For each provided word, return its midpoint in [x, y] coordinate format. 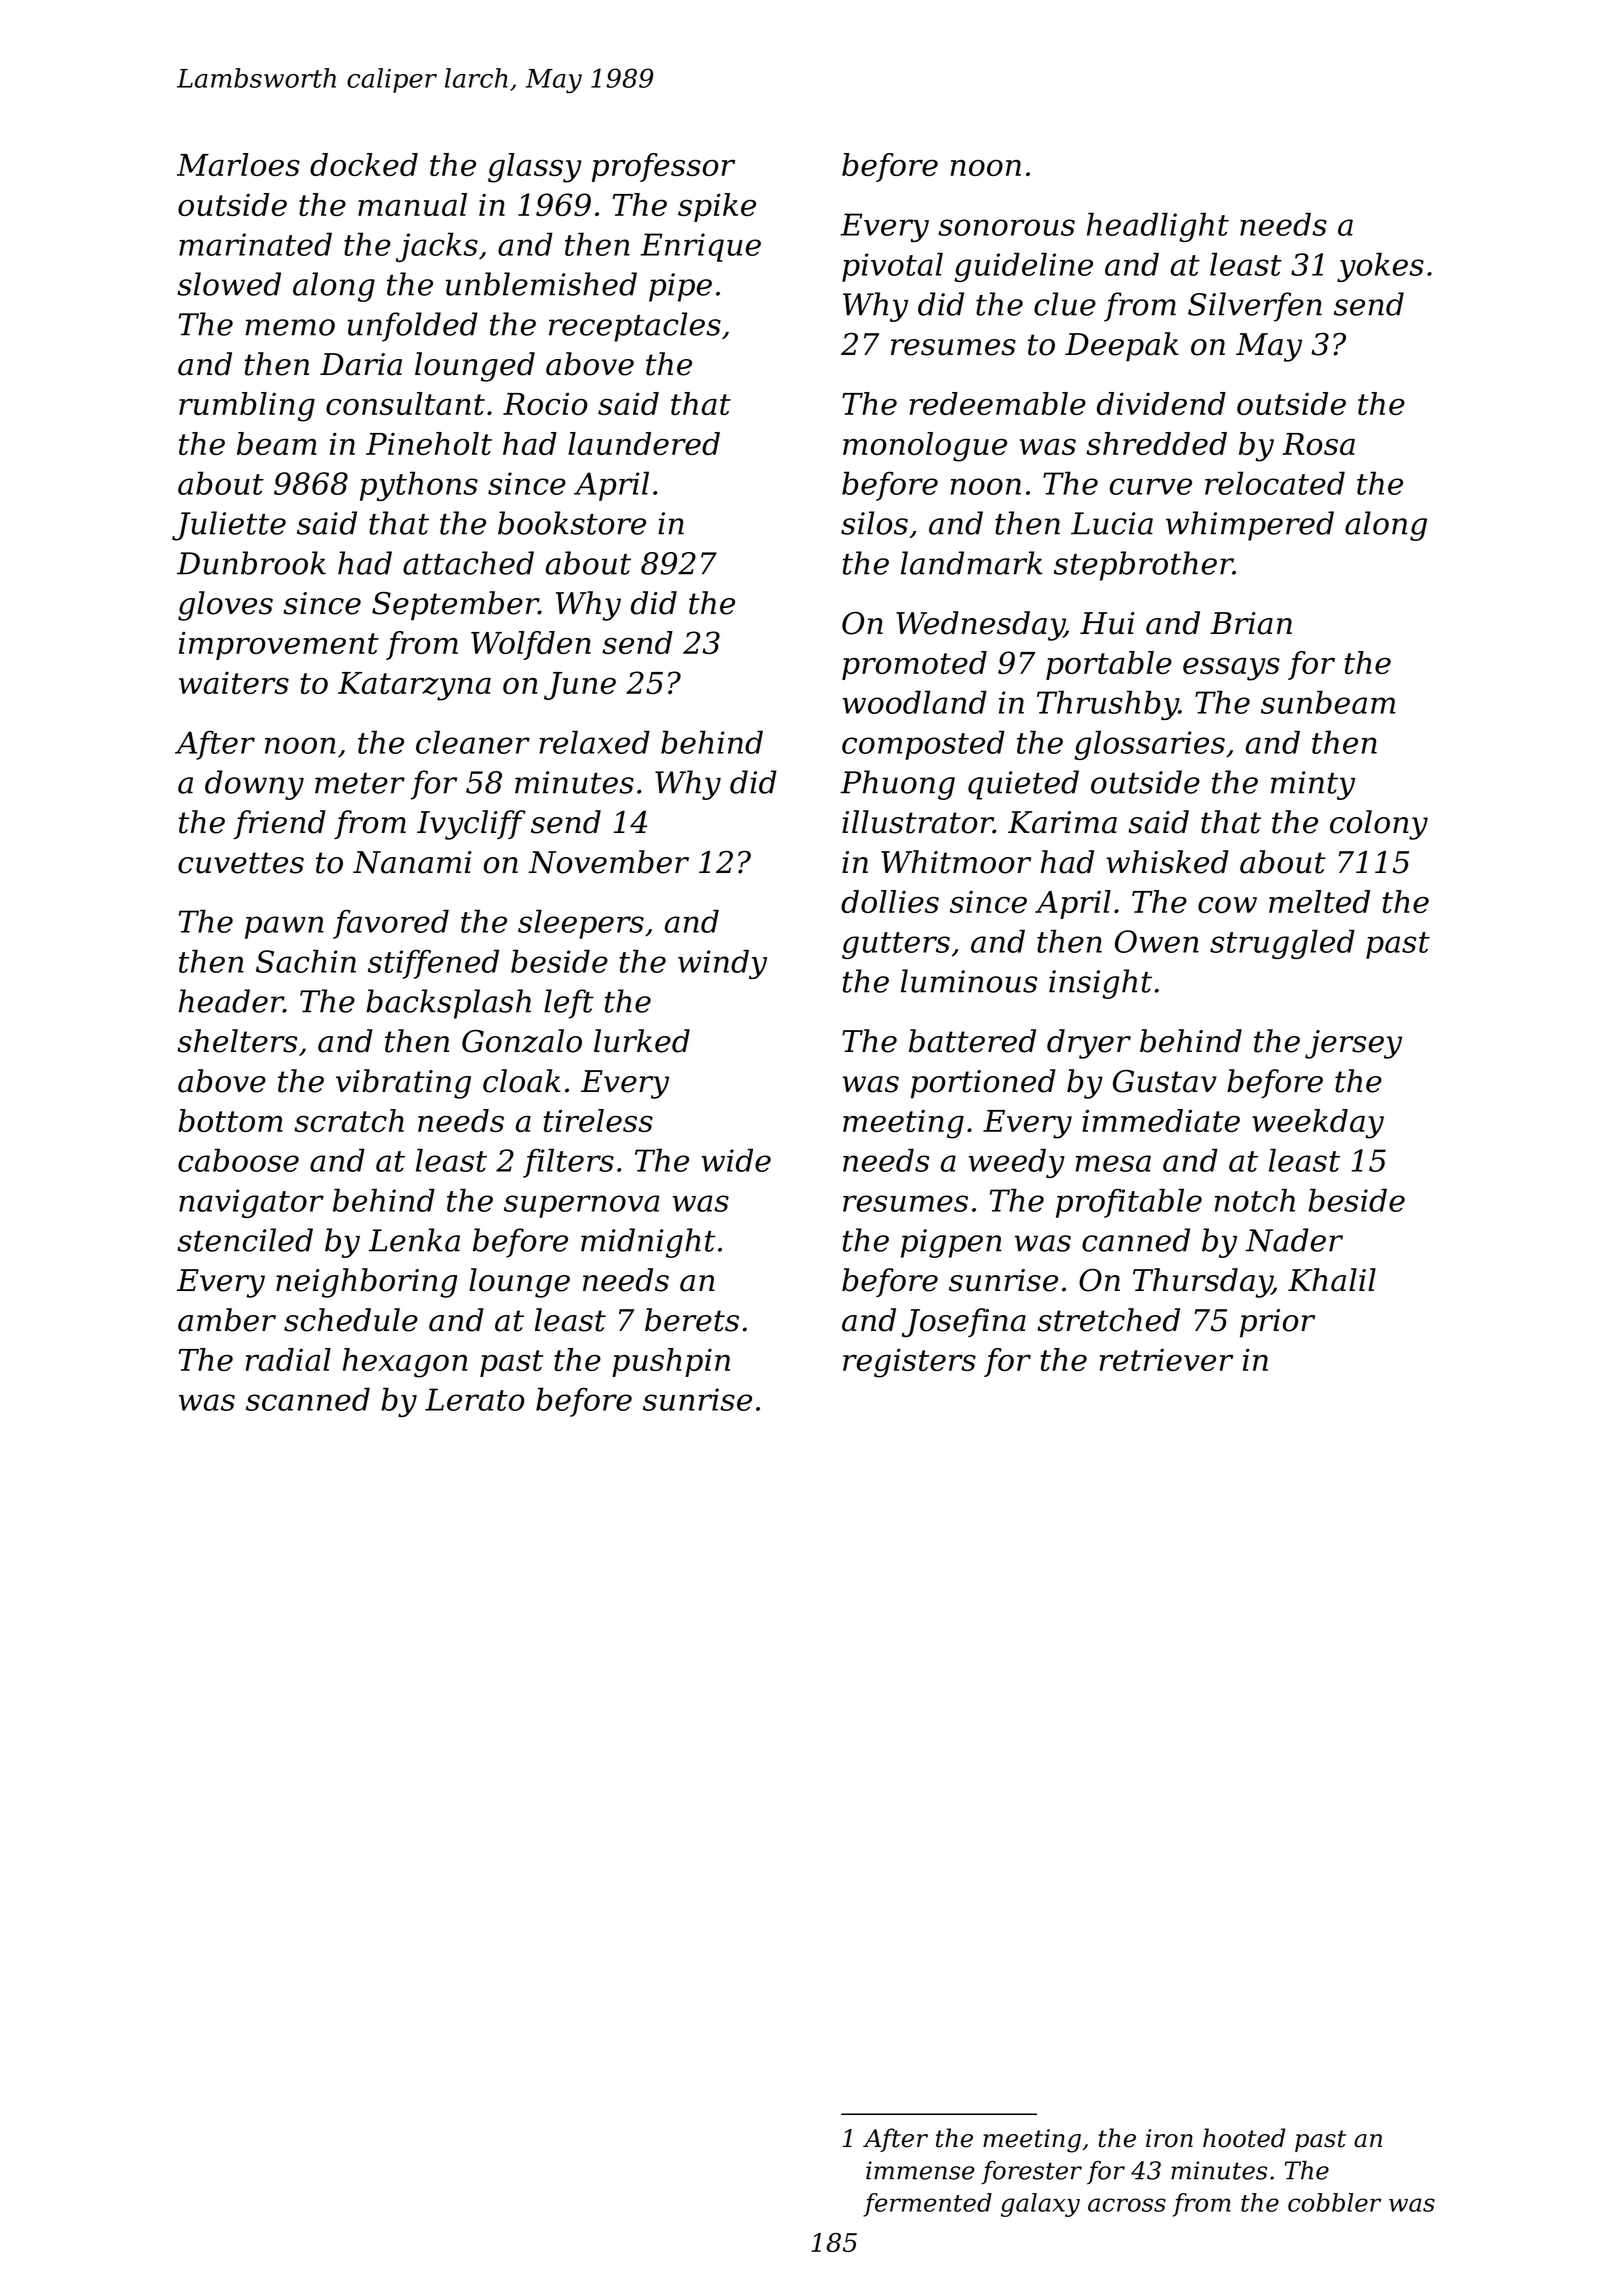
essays [1231, 669]
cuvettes [241, 863]
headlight [1158, 227]
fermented [927, 2205]
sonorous [1006, 227]
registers [909, 1363]
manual [412, 204]
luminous [969, 981]
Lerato [474, 1399]
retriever [1166, 1359]
